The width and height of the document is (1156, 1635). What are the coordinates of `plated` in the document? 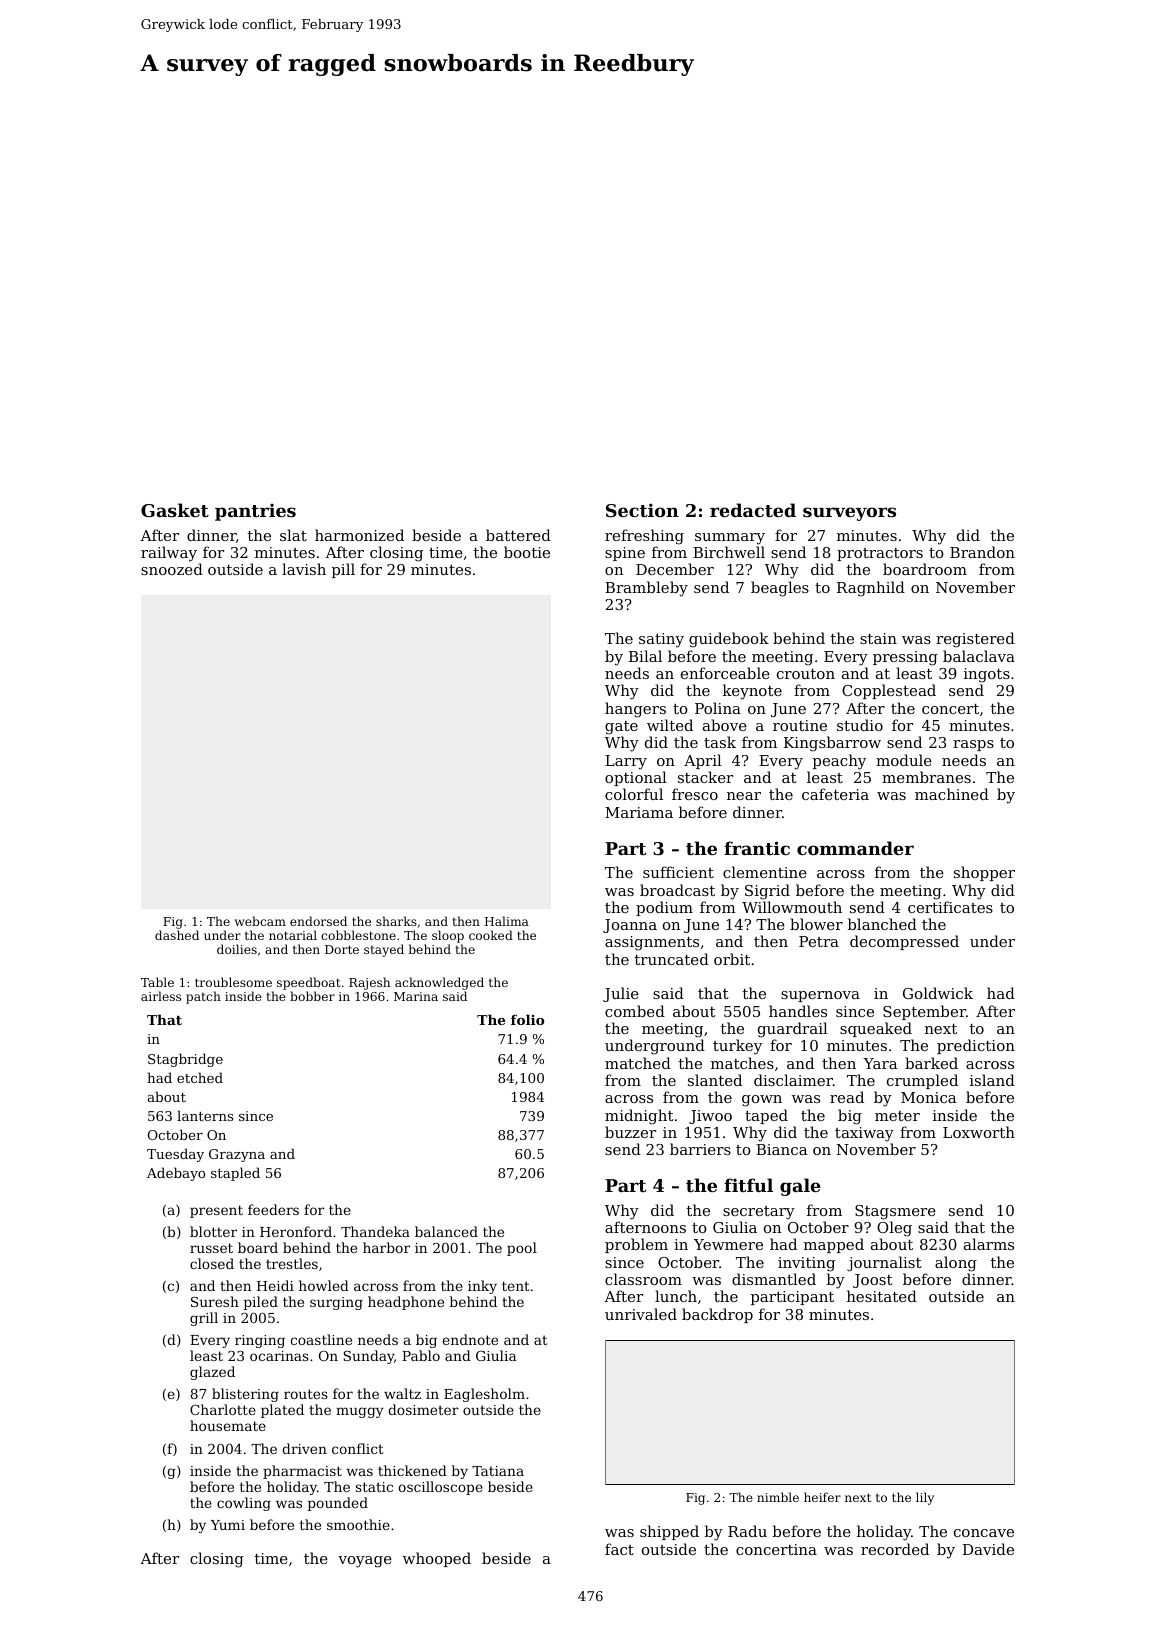 It's located at (282, 1411).
